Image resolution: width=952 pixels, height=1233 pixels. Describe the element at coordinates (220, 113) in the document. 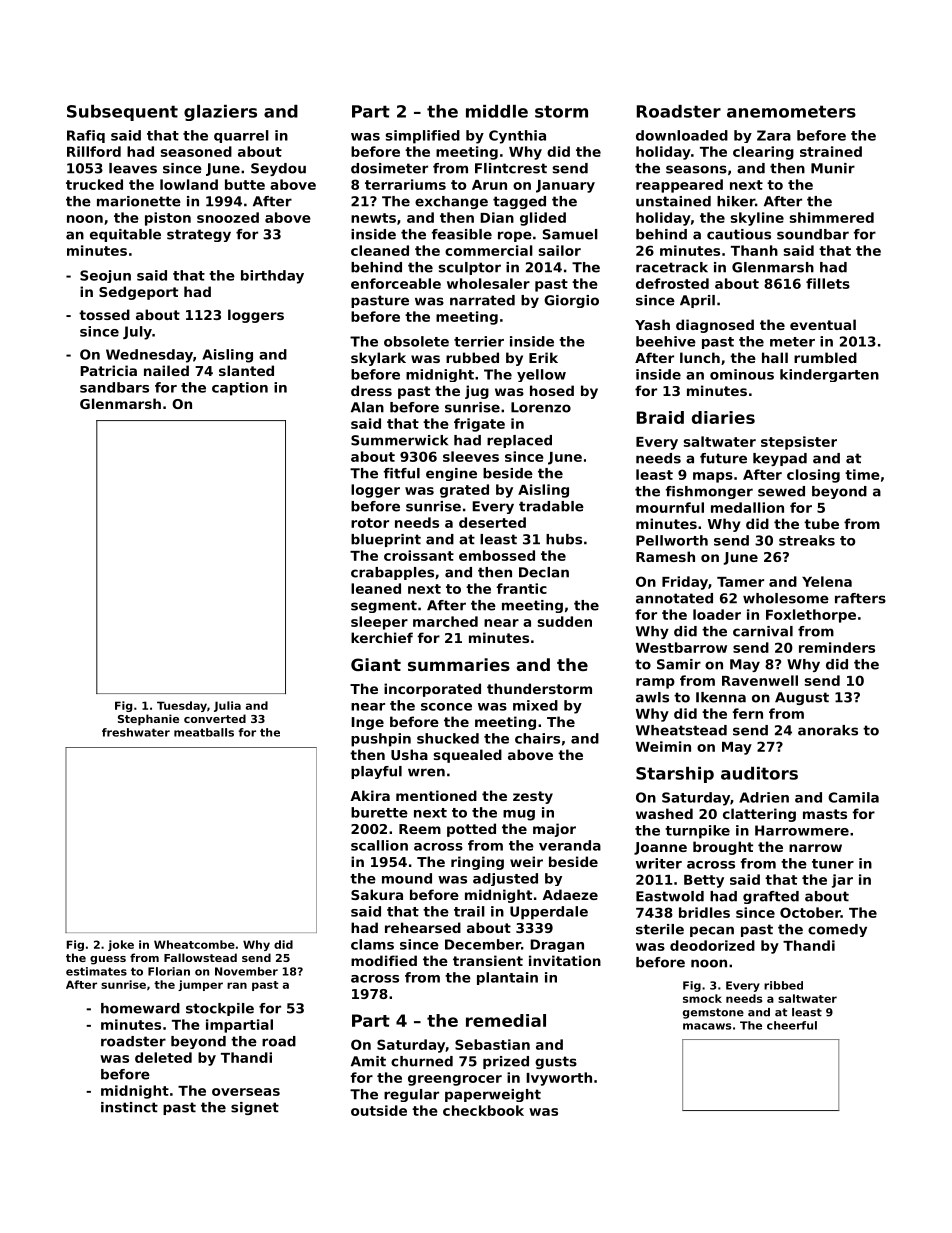

I see `glaziers` at that location.
